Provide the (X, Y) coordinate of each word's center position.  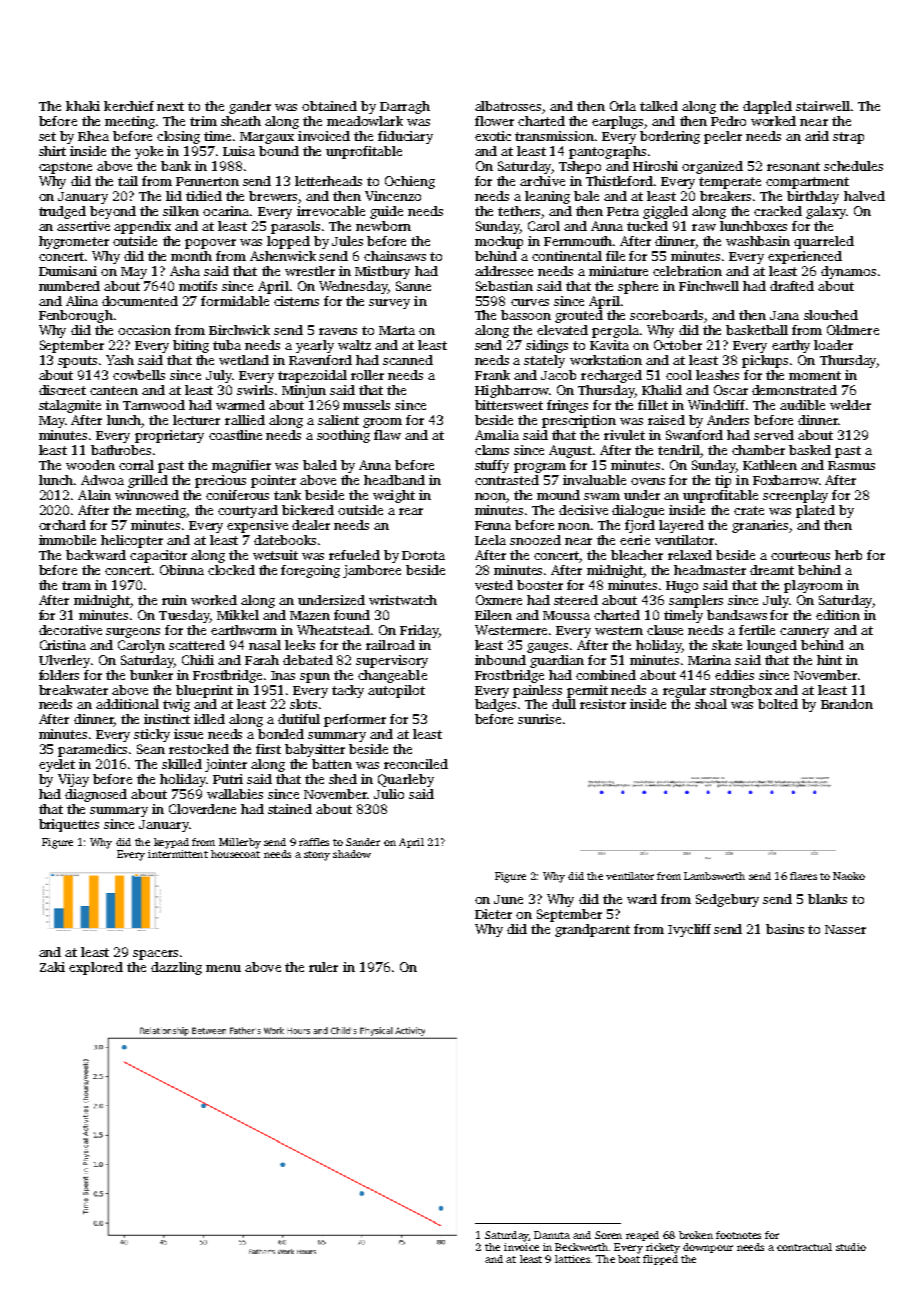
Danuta (552, 1235)
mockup (499, 242)
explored (96, 968)
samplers (696, 601)
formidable (235, 301)
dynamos (848, 272)
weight (394, 496)
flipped (660, 1260)
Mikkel (238, 615)
